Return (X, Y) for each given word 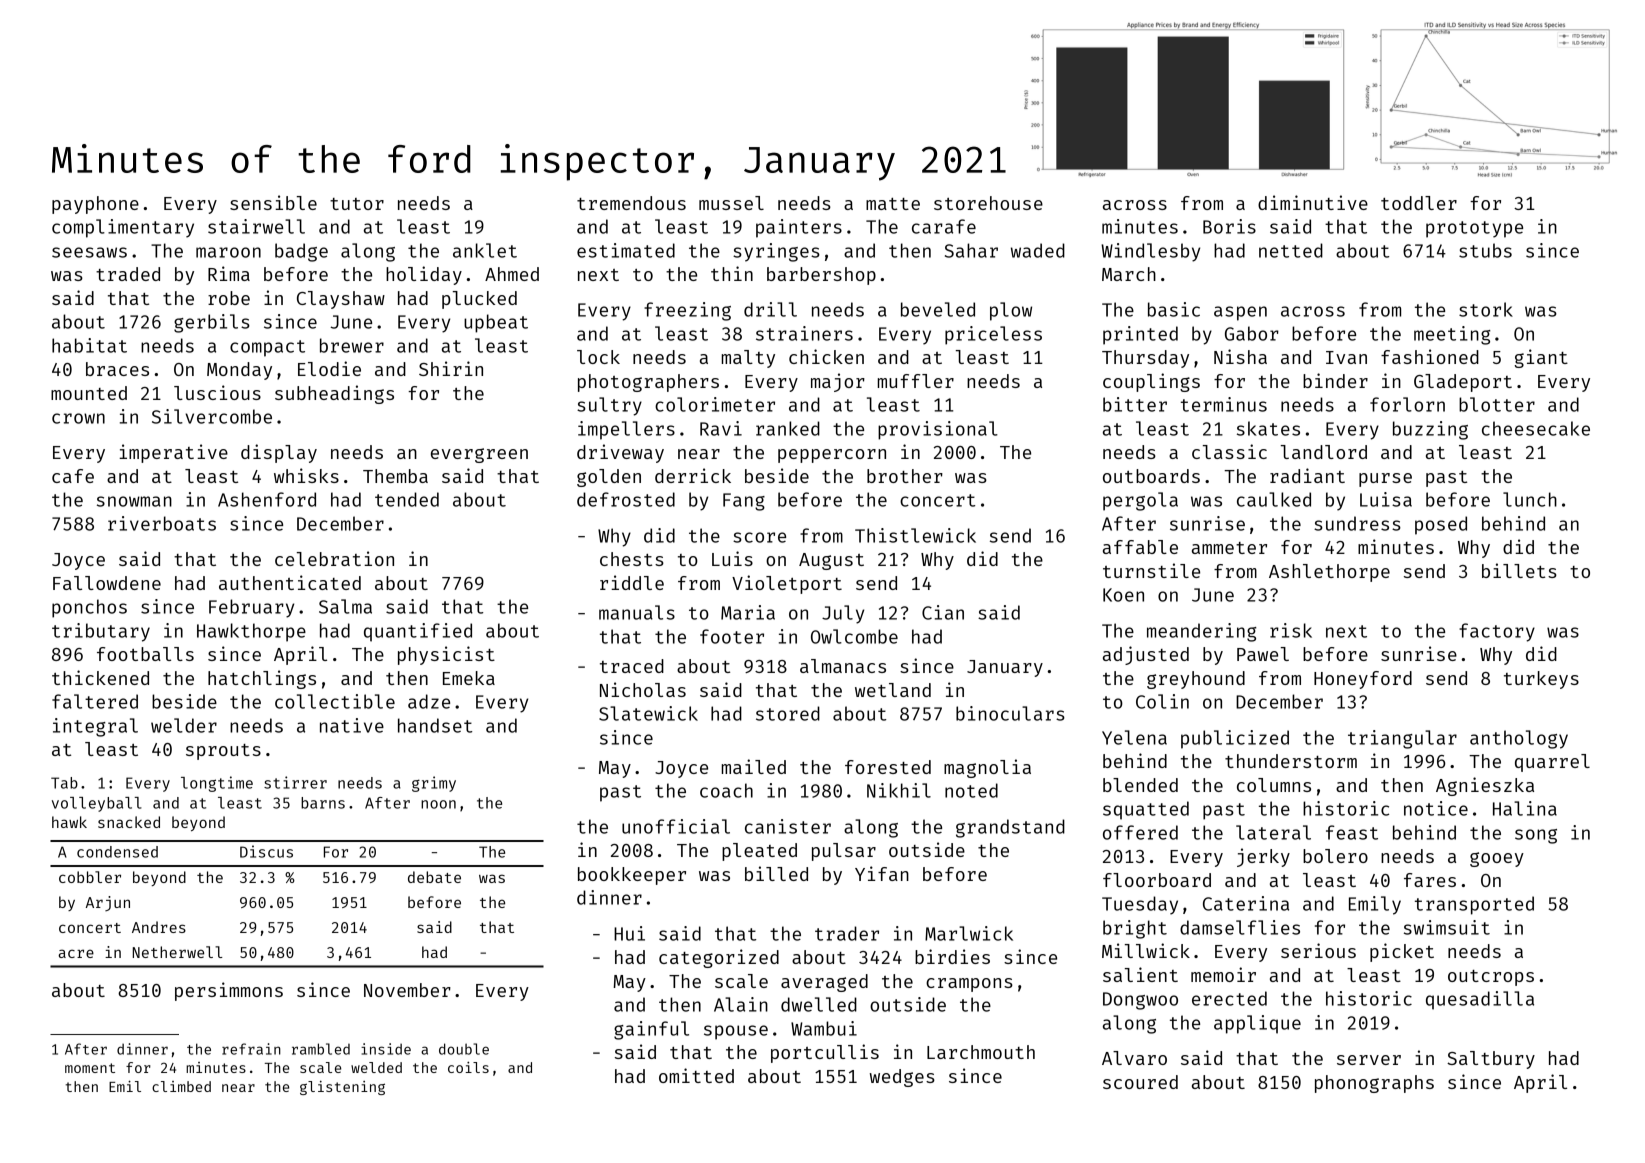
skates (1268, 428)
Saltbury (1491, 1060)
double (464, 1049)
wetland (893, 690)
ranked (788, 428)
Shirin (451, 368)
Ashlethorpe (1329, 573)
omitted (696, 1075)
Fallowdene (107, 583)
